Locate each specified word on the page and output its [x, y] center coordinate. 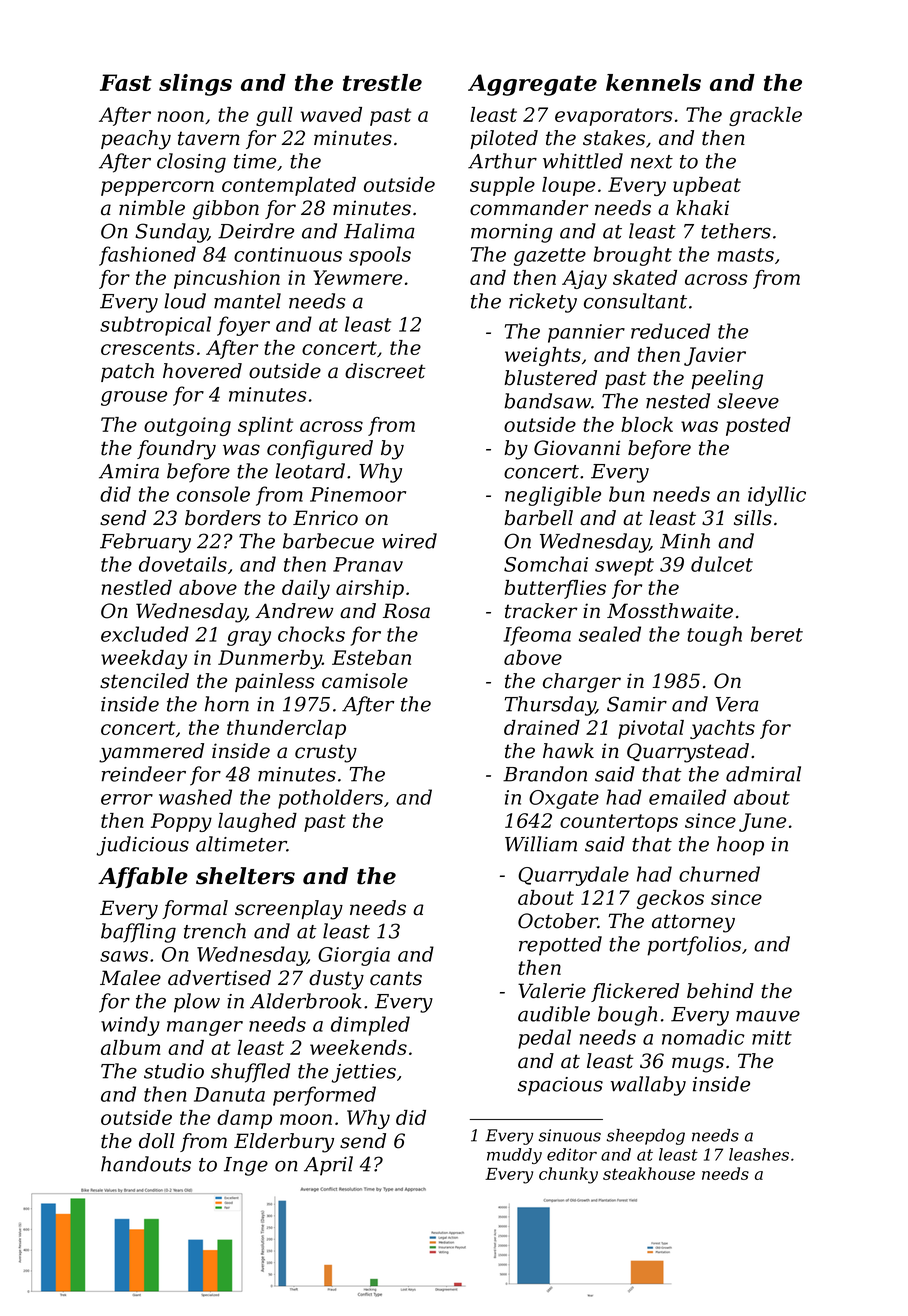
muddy [514, 1156]
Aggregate [532, 85]
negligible [553, 496]
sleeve [748, 401]
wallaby [648, 1086]
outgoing [187, 426]
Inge [246, 1166]
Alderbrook [306, 1001]
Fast [126, 82]
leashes [759, 1154]
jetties [364, 1073]
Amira [129, 471]
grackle [765, 116]
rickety [543, 303]
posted [758, 426]
